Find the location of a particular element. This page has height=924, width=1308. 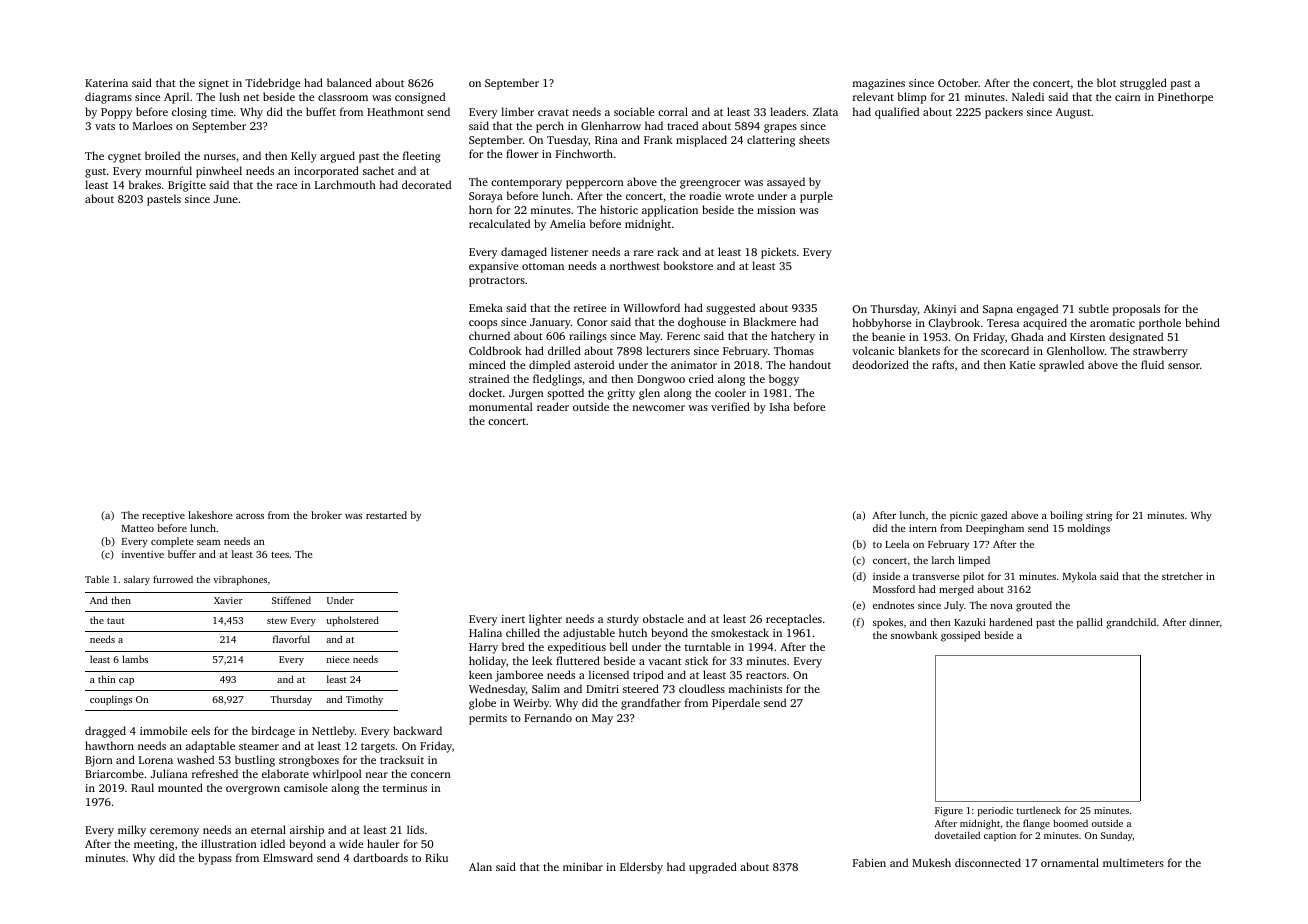

upholstered is located at coordinates (353, 621).
